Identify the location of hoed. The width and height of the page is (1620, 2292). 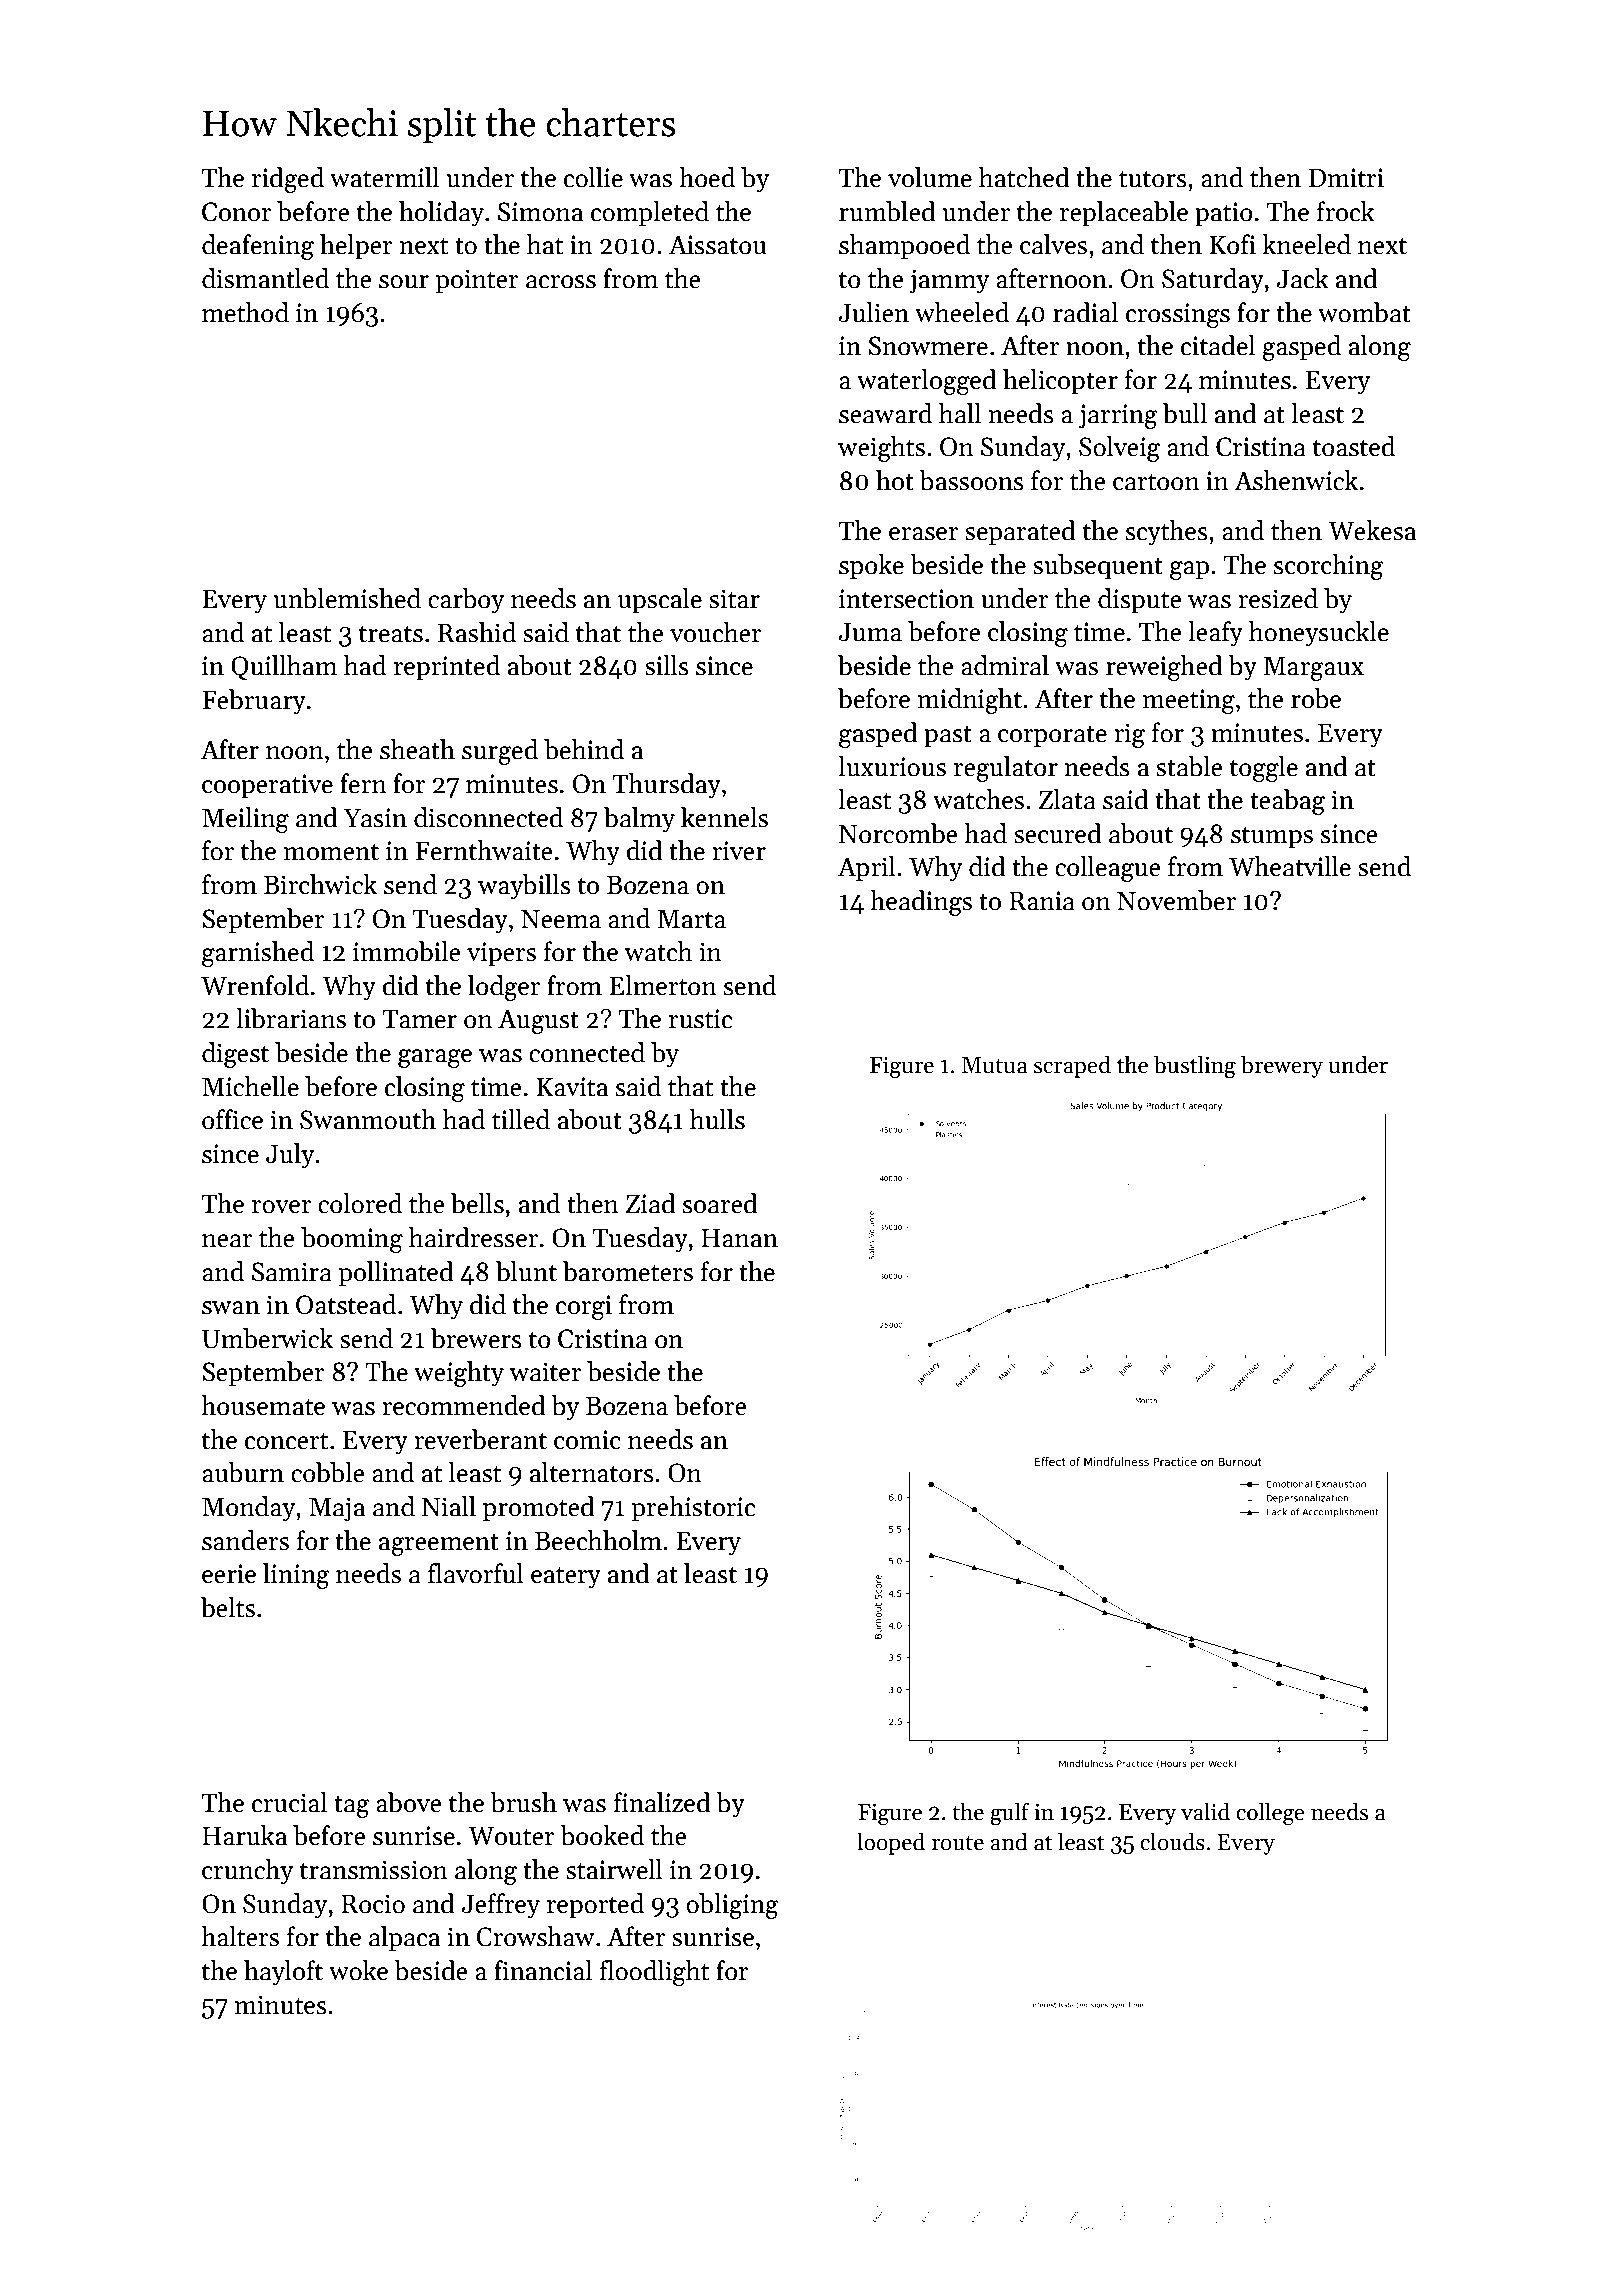
(707, 177).
